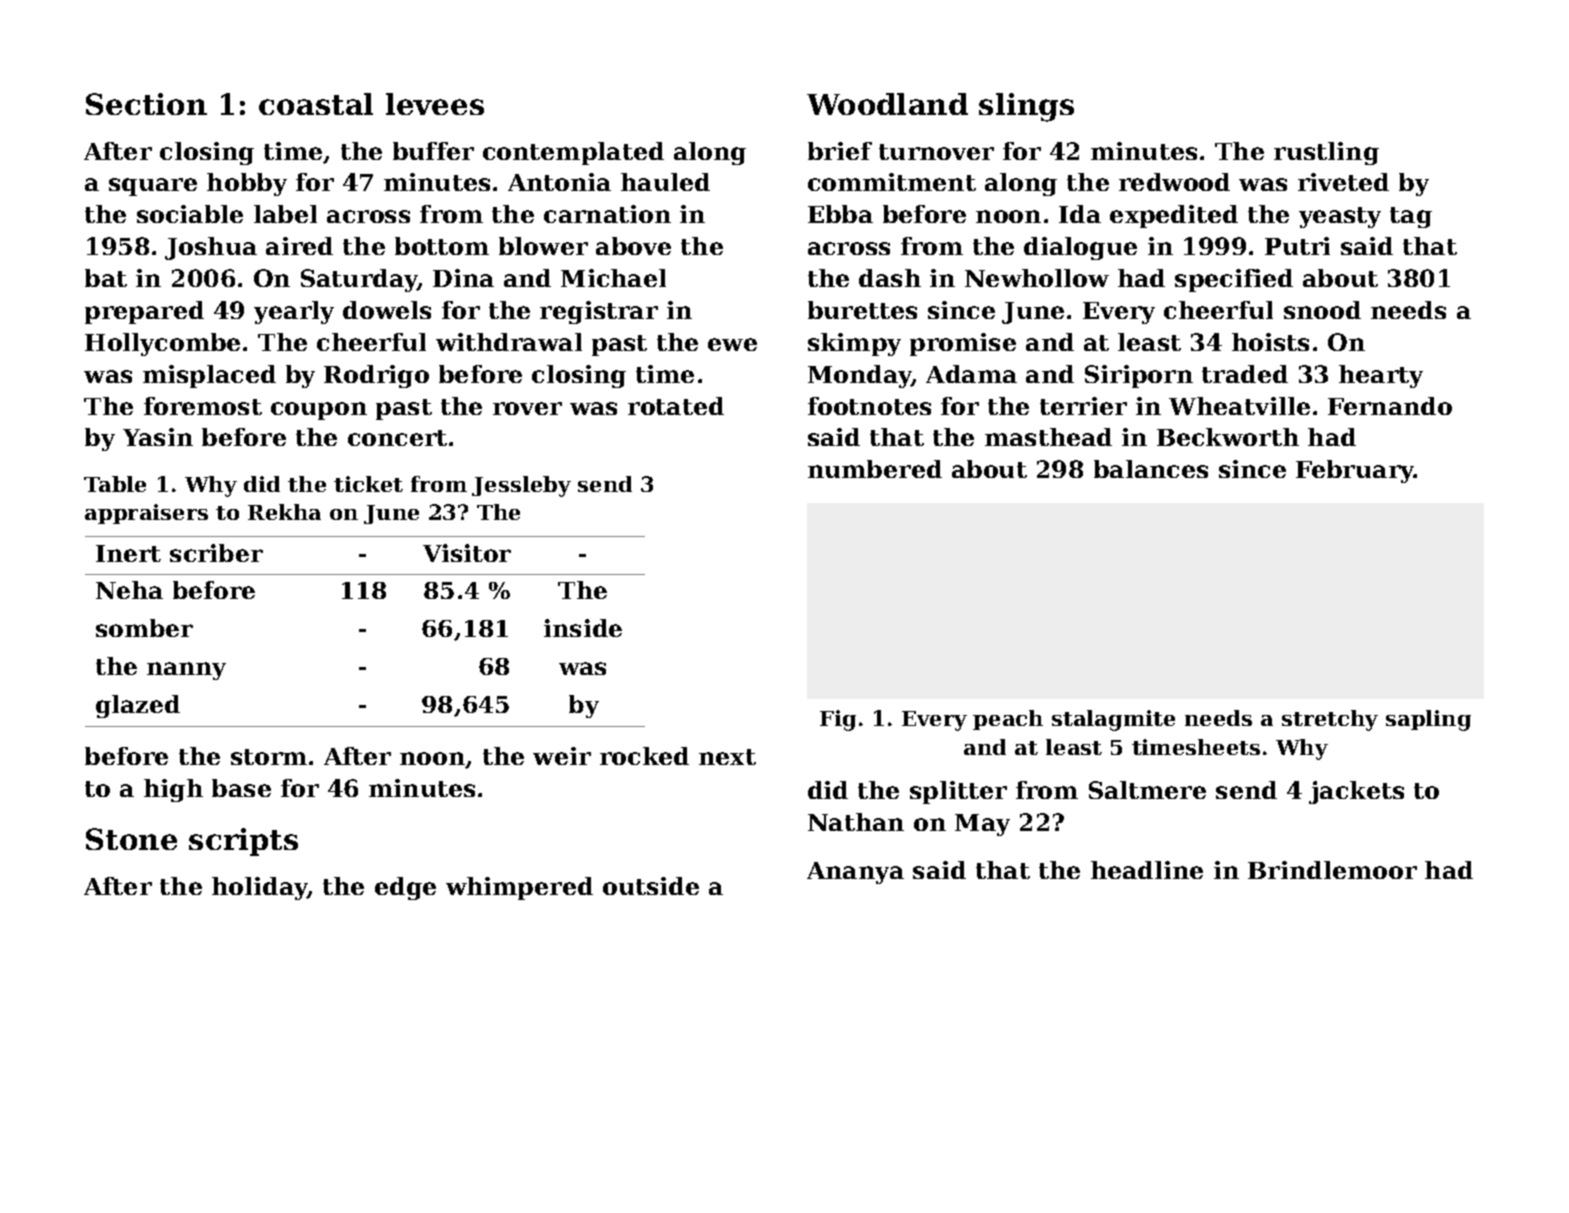  Describe the element at coordinates (1151, 469) in the screenshot. I see `balances` at that location.
